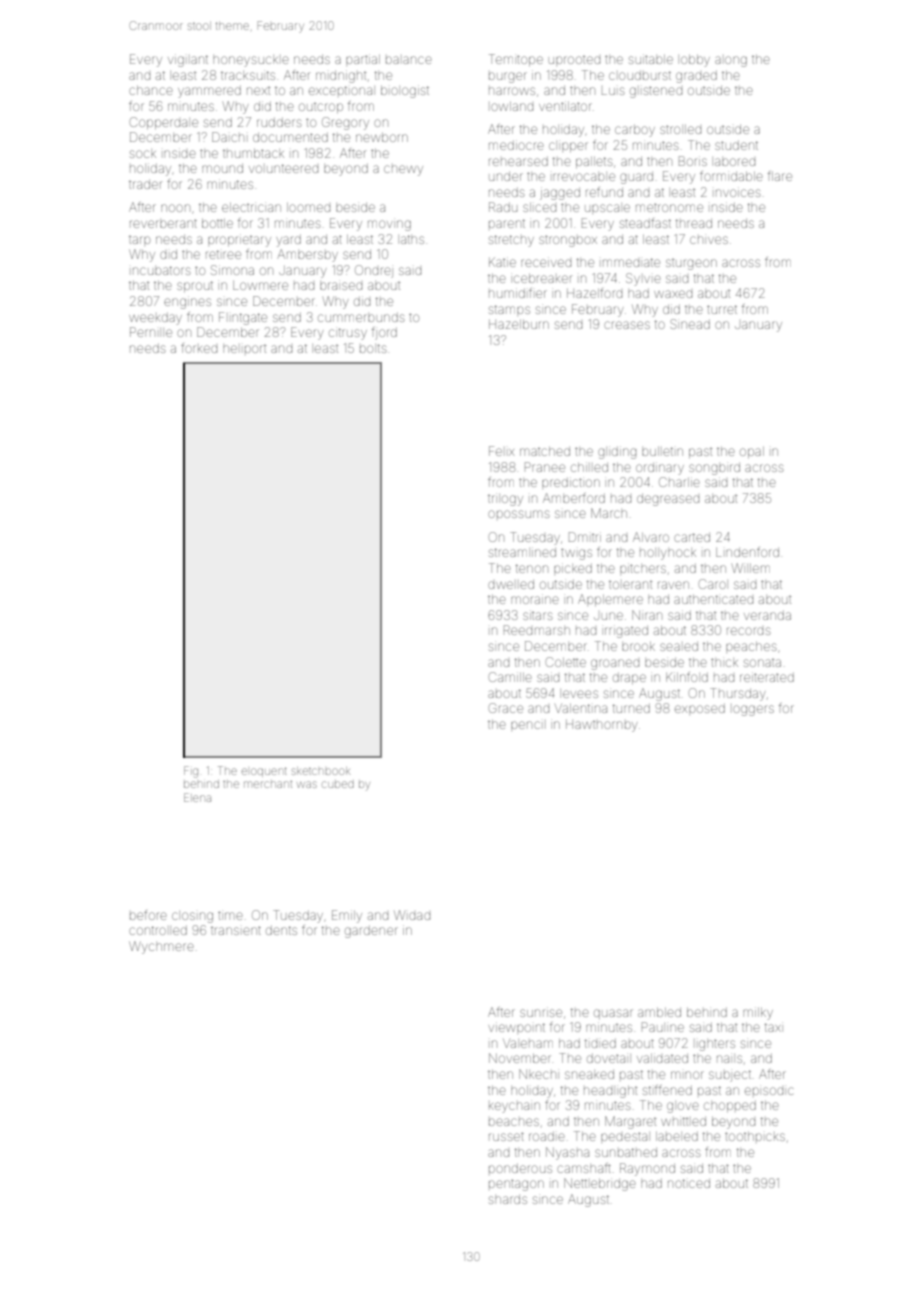  What do you see at coordinates (660, 468) in the screenshot?
I see `ordinary` at bounding box center [660, 468].
